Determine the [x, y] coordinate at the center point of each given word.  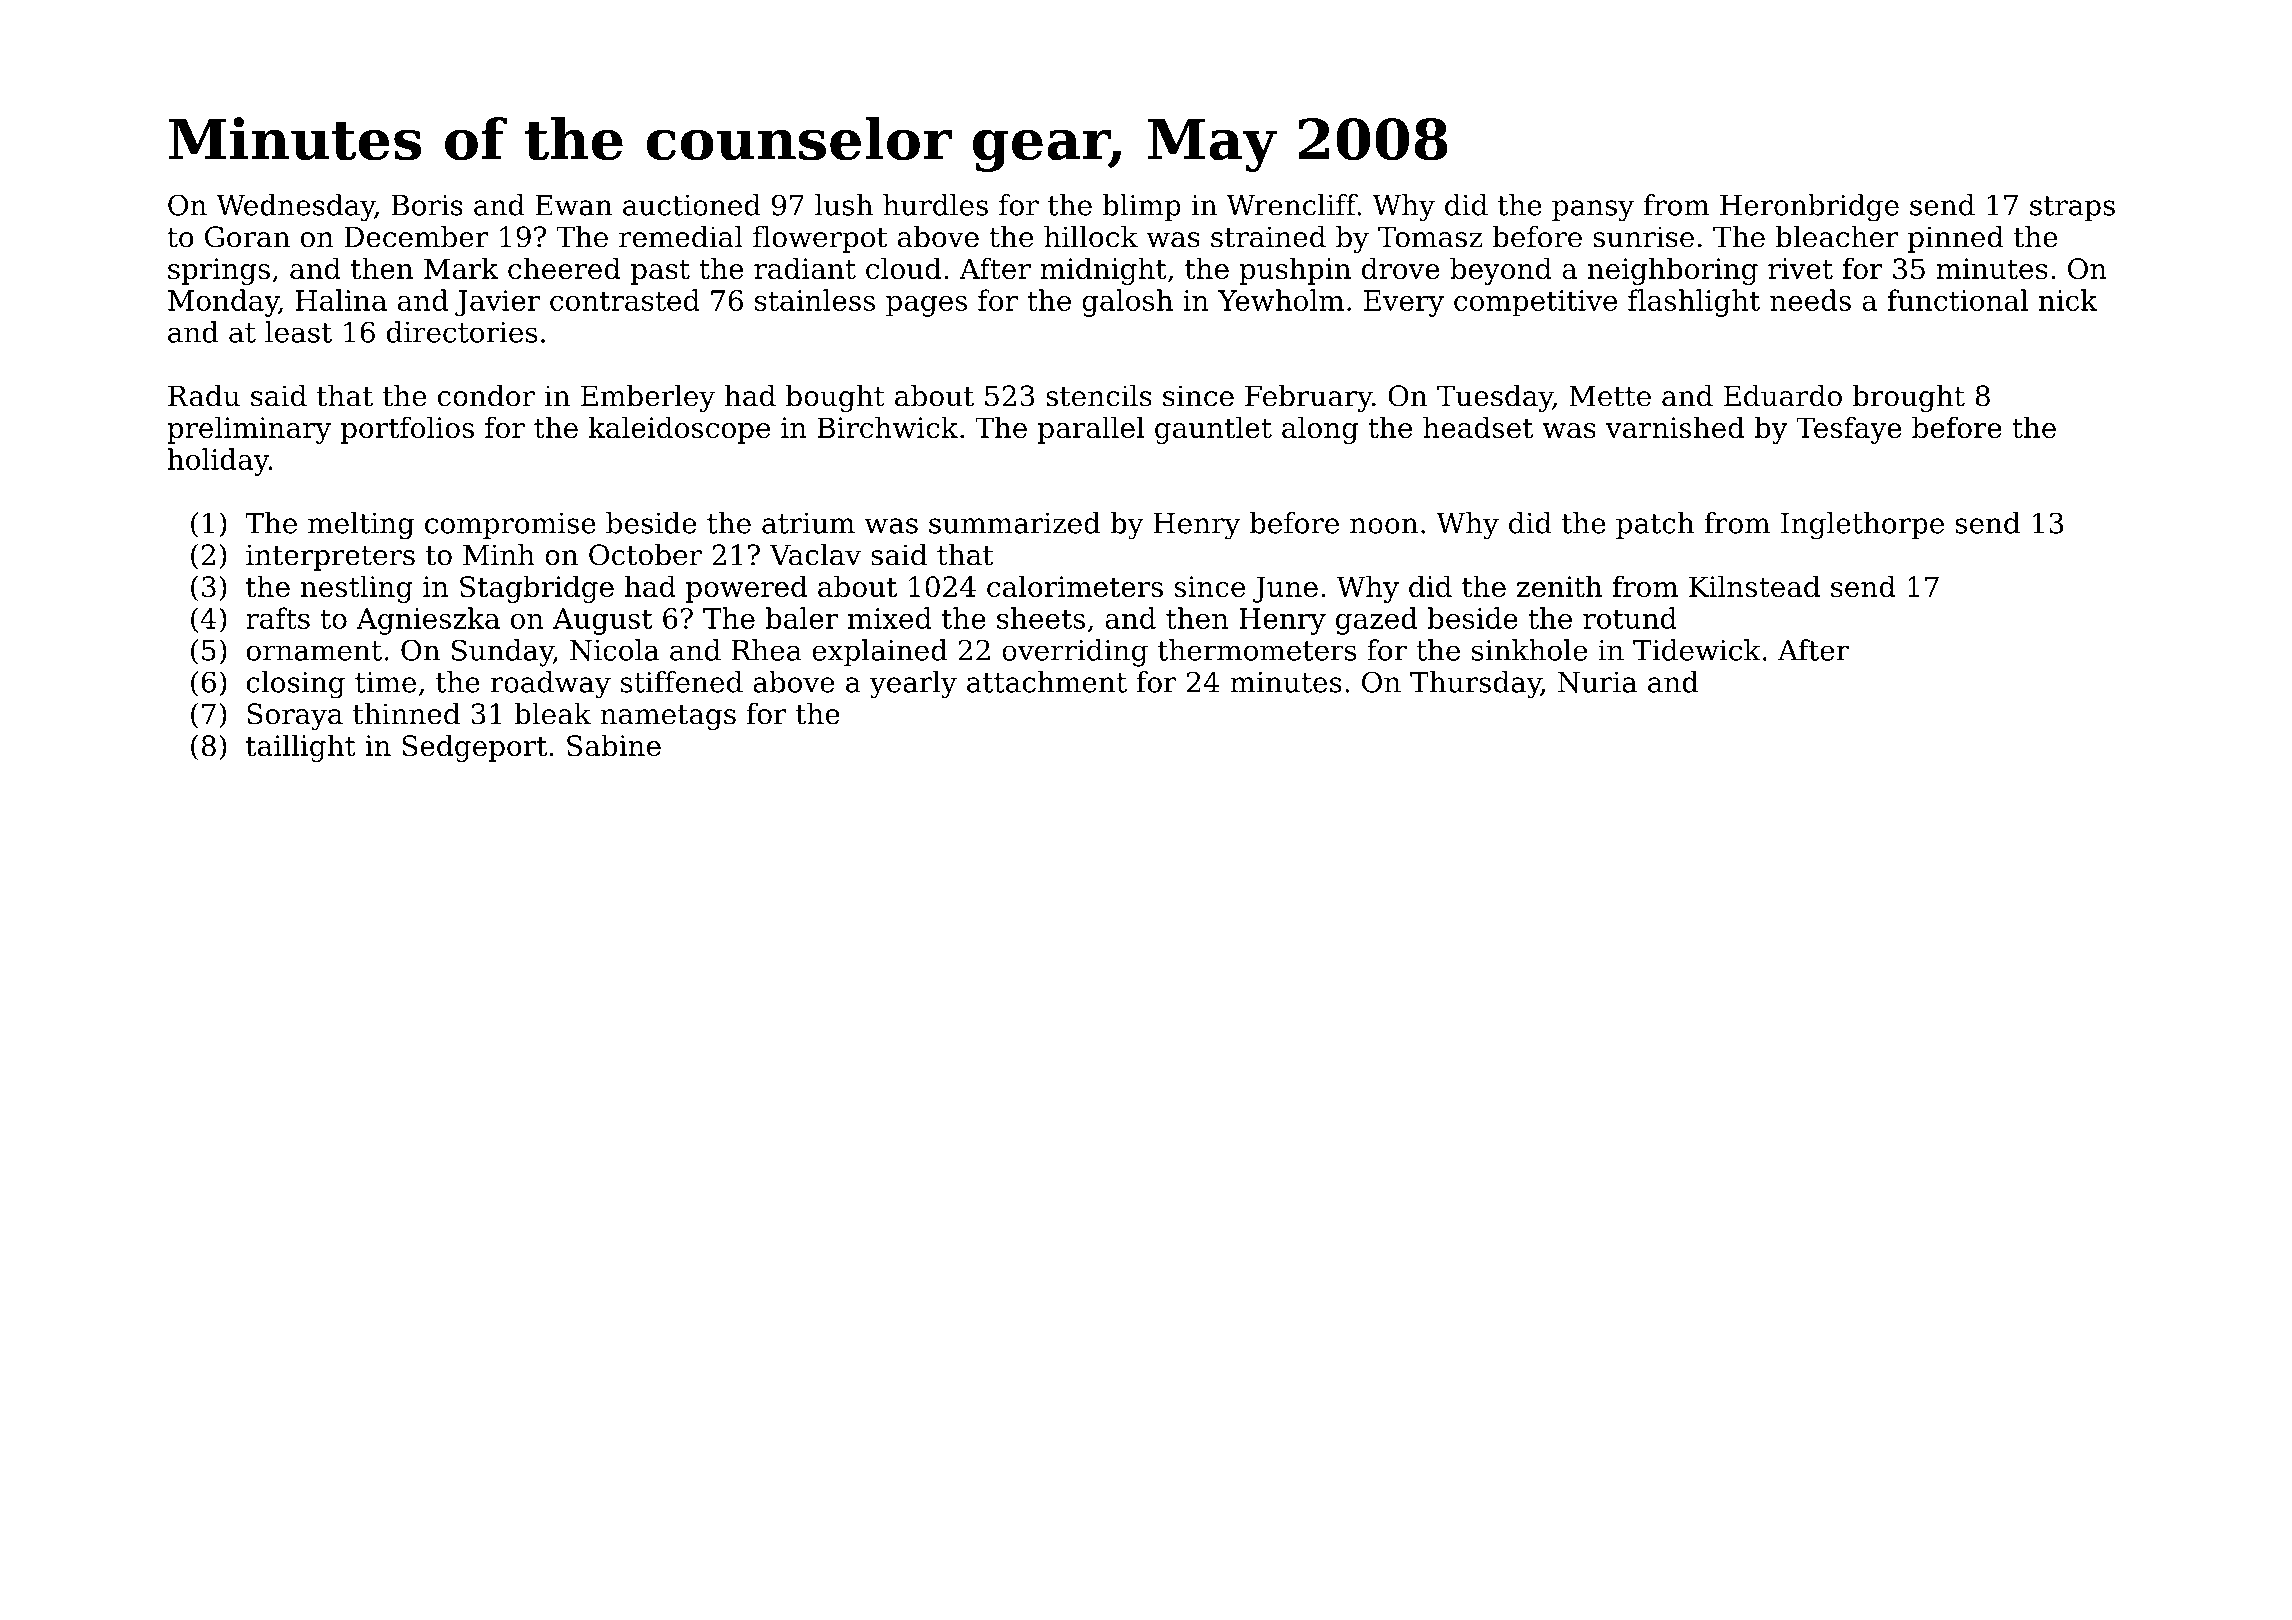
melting [361, 526]
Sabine [614, 745]
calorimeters [1075, 586]
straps [2072, 208]
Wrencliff [1291, 205]
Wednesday [295, 208]
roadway [551, 685]
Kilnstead [1754, 586]
